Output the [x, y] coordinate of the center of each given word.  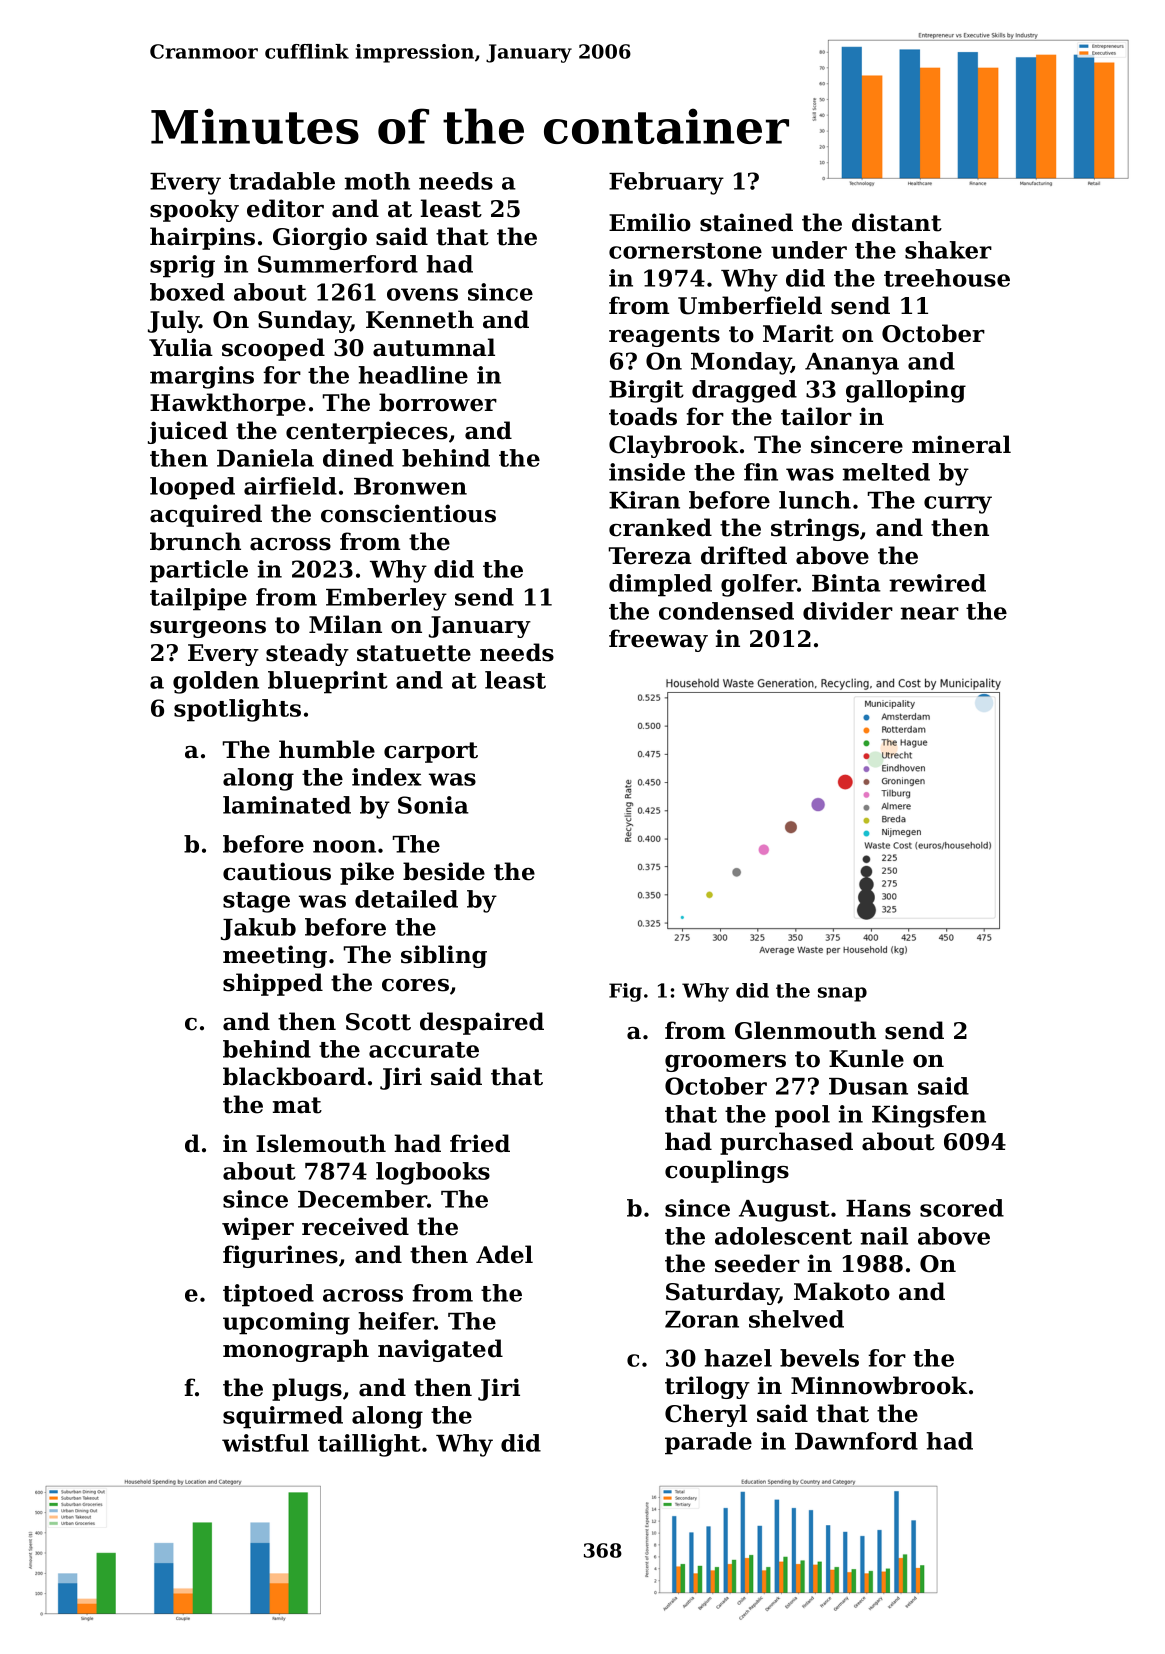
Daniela [265, 458]
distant [897, 222]
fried [480, 1143]
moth [377, 181]
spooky [194, 210]
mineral [961, 444]
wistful [265, 1443]
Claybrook [674, 446]
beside [444, 871]
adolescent [783, 1236]
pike [367, 873]
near [930, 613]
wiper [258, 1228]
